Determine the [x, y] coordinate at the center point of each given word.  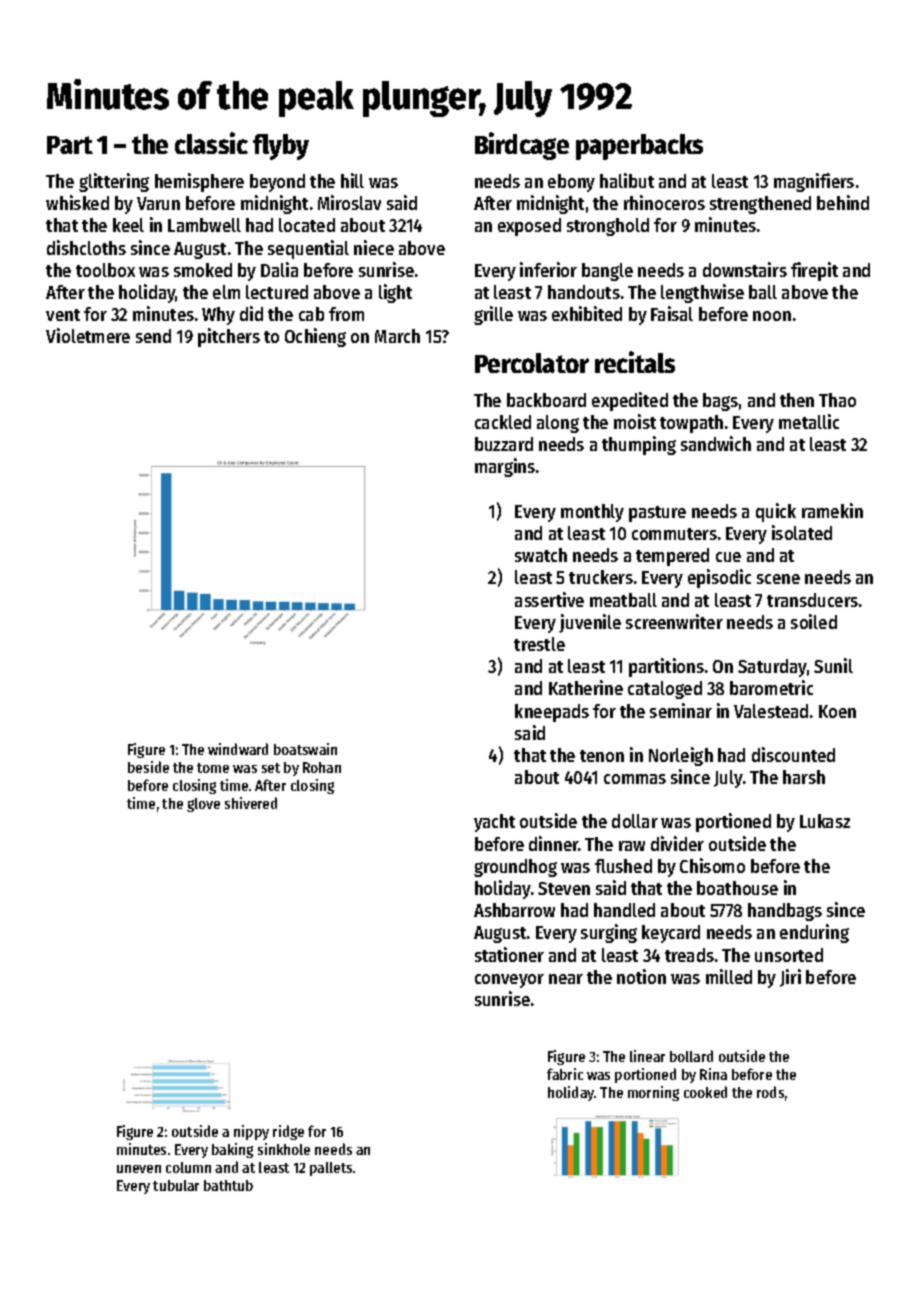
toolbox [105, 270]
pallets [331, 1169]
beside [148, 767]
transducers [812, 600]
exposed [529, 227]
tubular [176, 1185]
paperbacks [639, 147]
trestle [539, 644]
